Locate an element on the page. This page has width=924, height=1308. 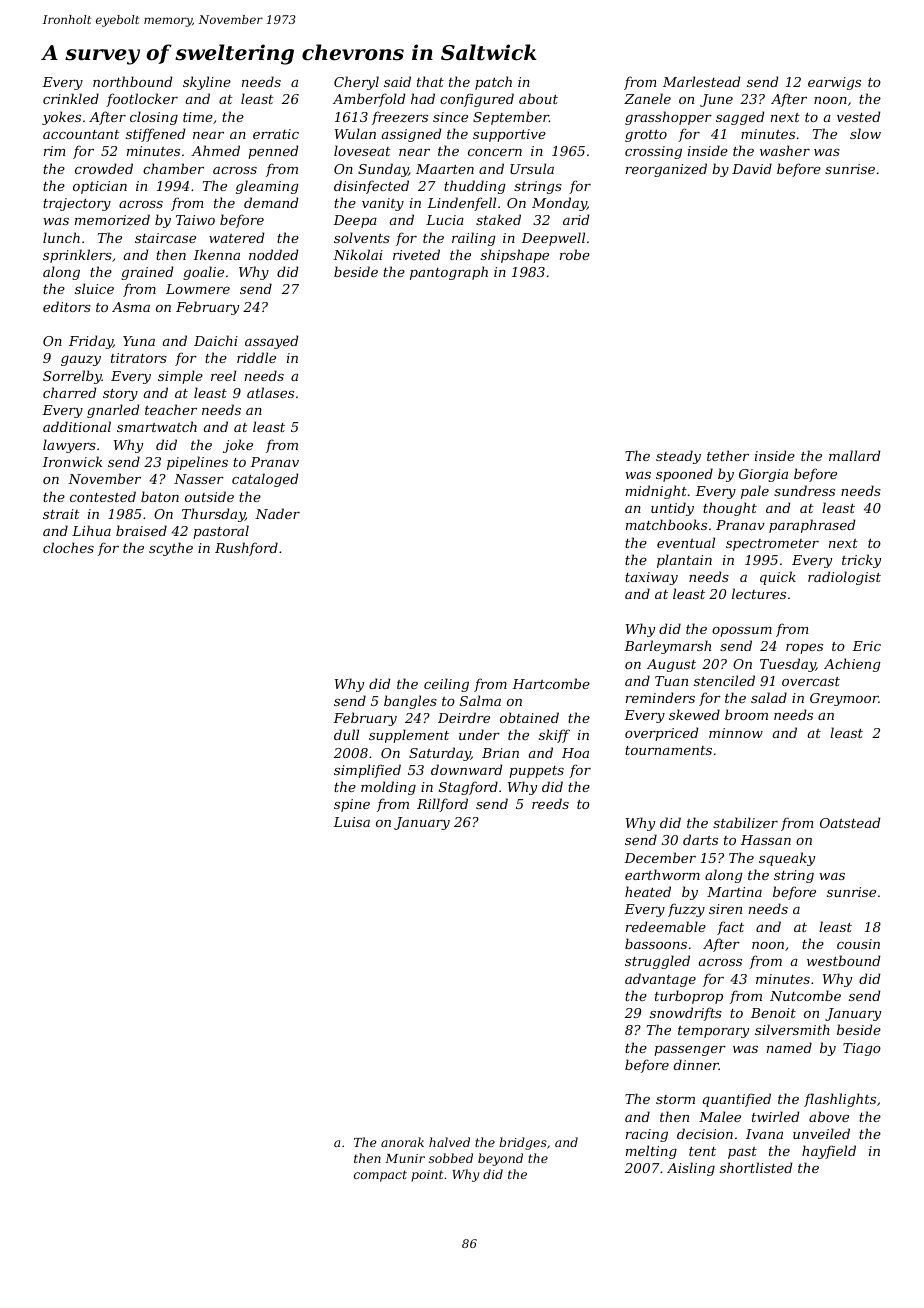
midnight is located at coordinates (656, 492).
